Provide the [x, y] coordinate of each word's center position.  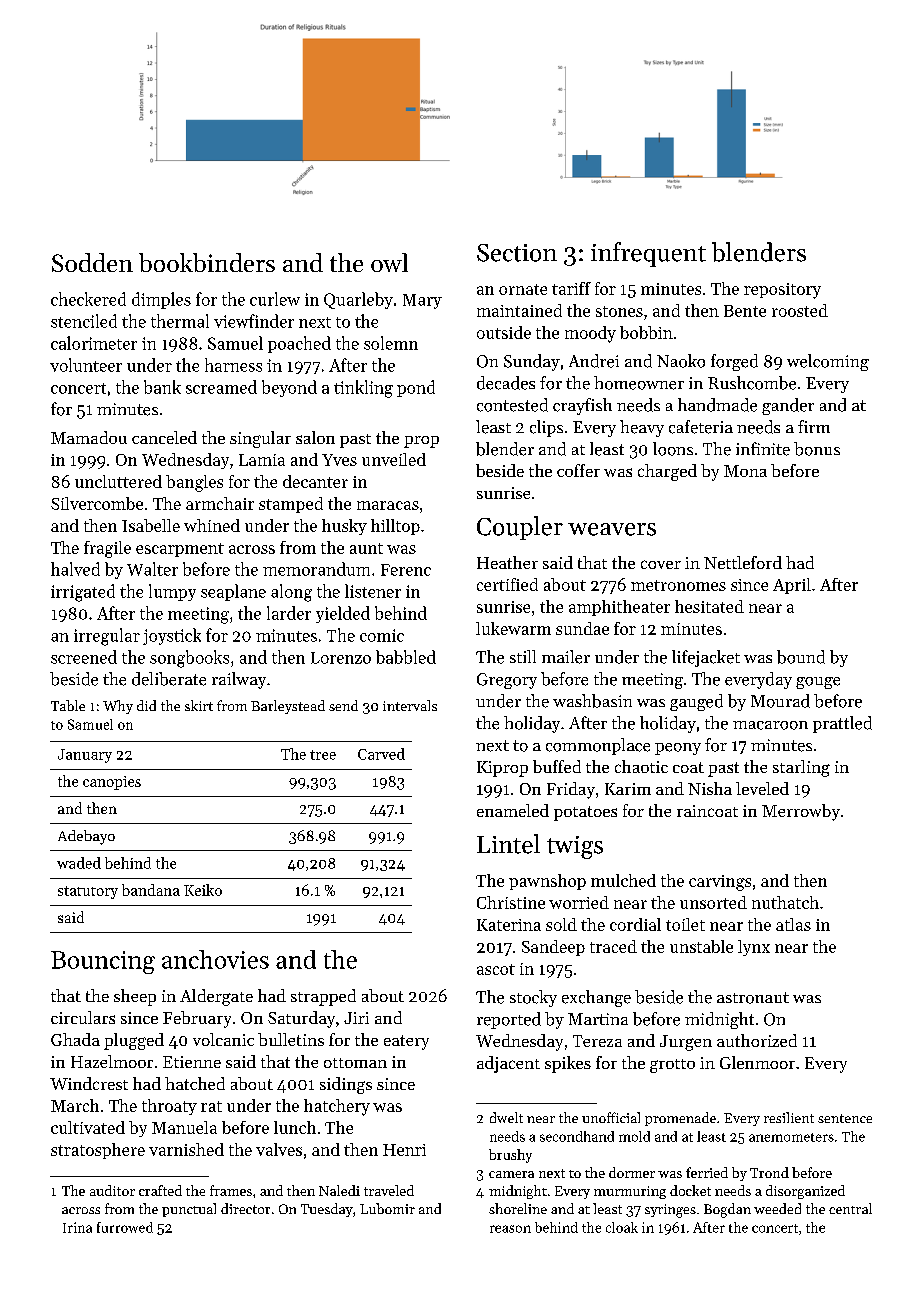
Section [517, 253]
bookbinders [207, 262]
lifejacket [706, 658]
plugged [134, 1041]
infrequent [648, 254]
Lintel [508, 844]
